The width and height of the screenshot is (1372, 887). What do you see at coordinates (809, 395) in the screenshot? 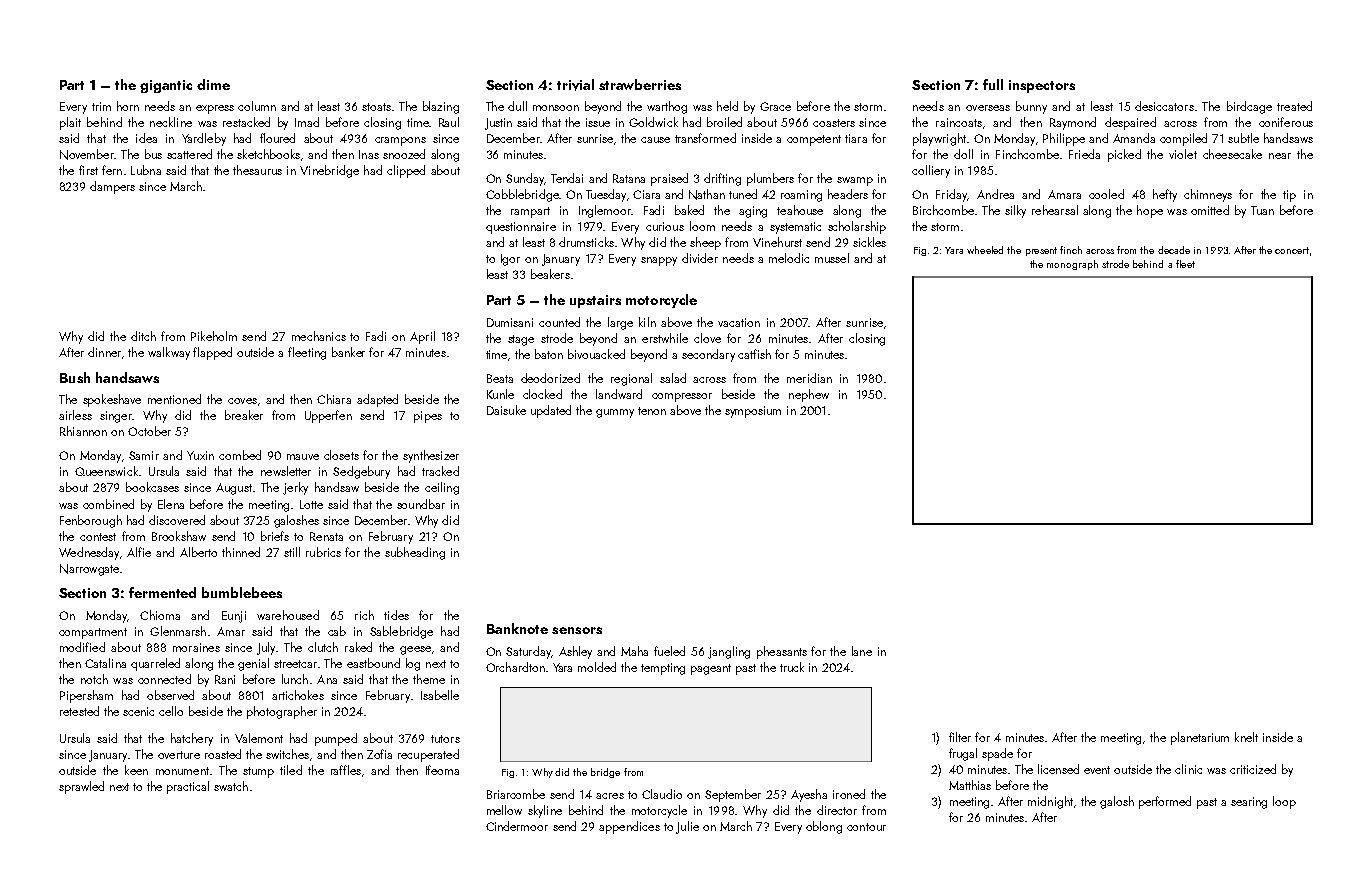
I see `nephew` at bounding box center [809, 395].
